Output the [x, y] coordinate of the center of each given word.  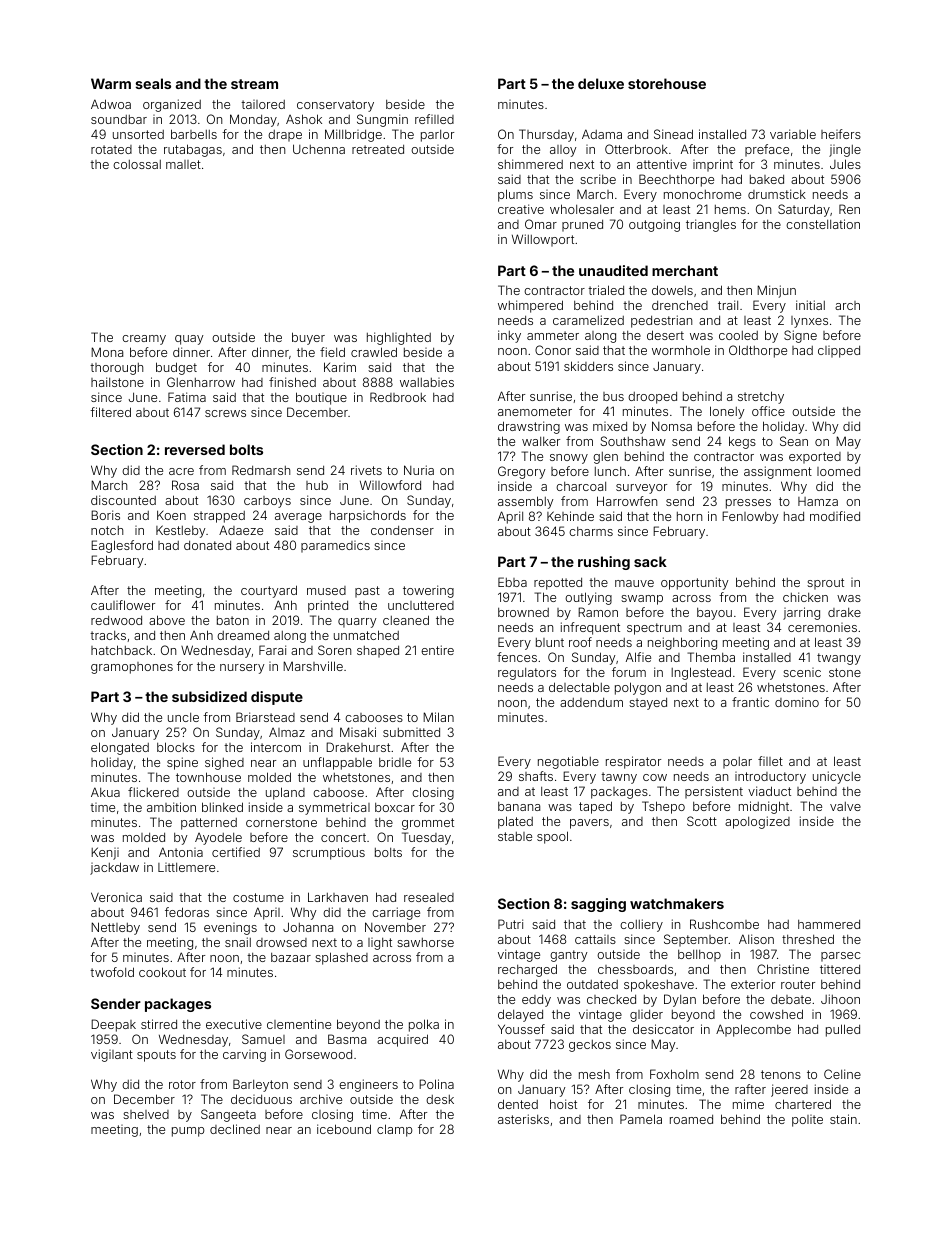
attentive [662, 164]
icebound [344, 1129]
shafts [536, 776]
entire [437, 650]
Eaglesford [122, 546]
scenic [802, 672]
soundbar [119, 119]
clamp [395, 1130]
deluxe [601, 83]
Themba [711, 657]
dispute [277, 698]
